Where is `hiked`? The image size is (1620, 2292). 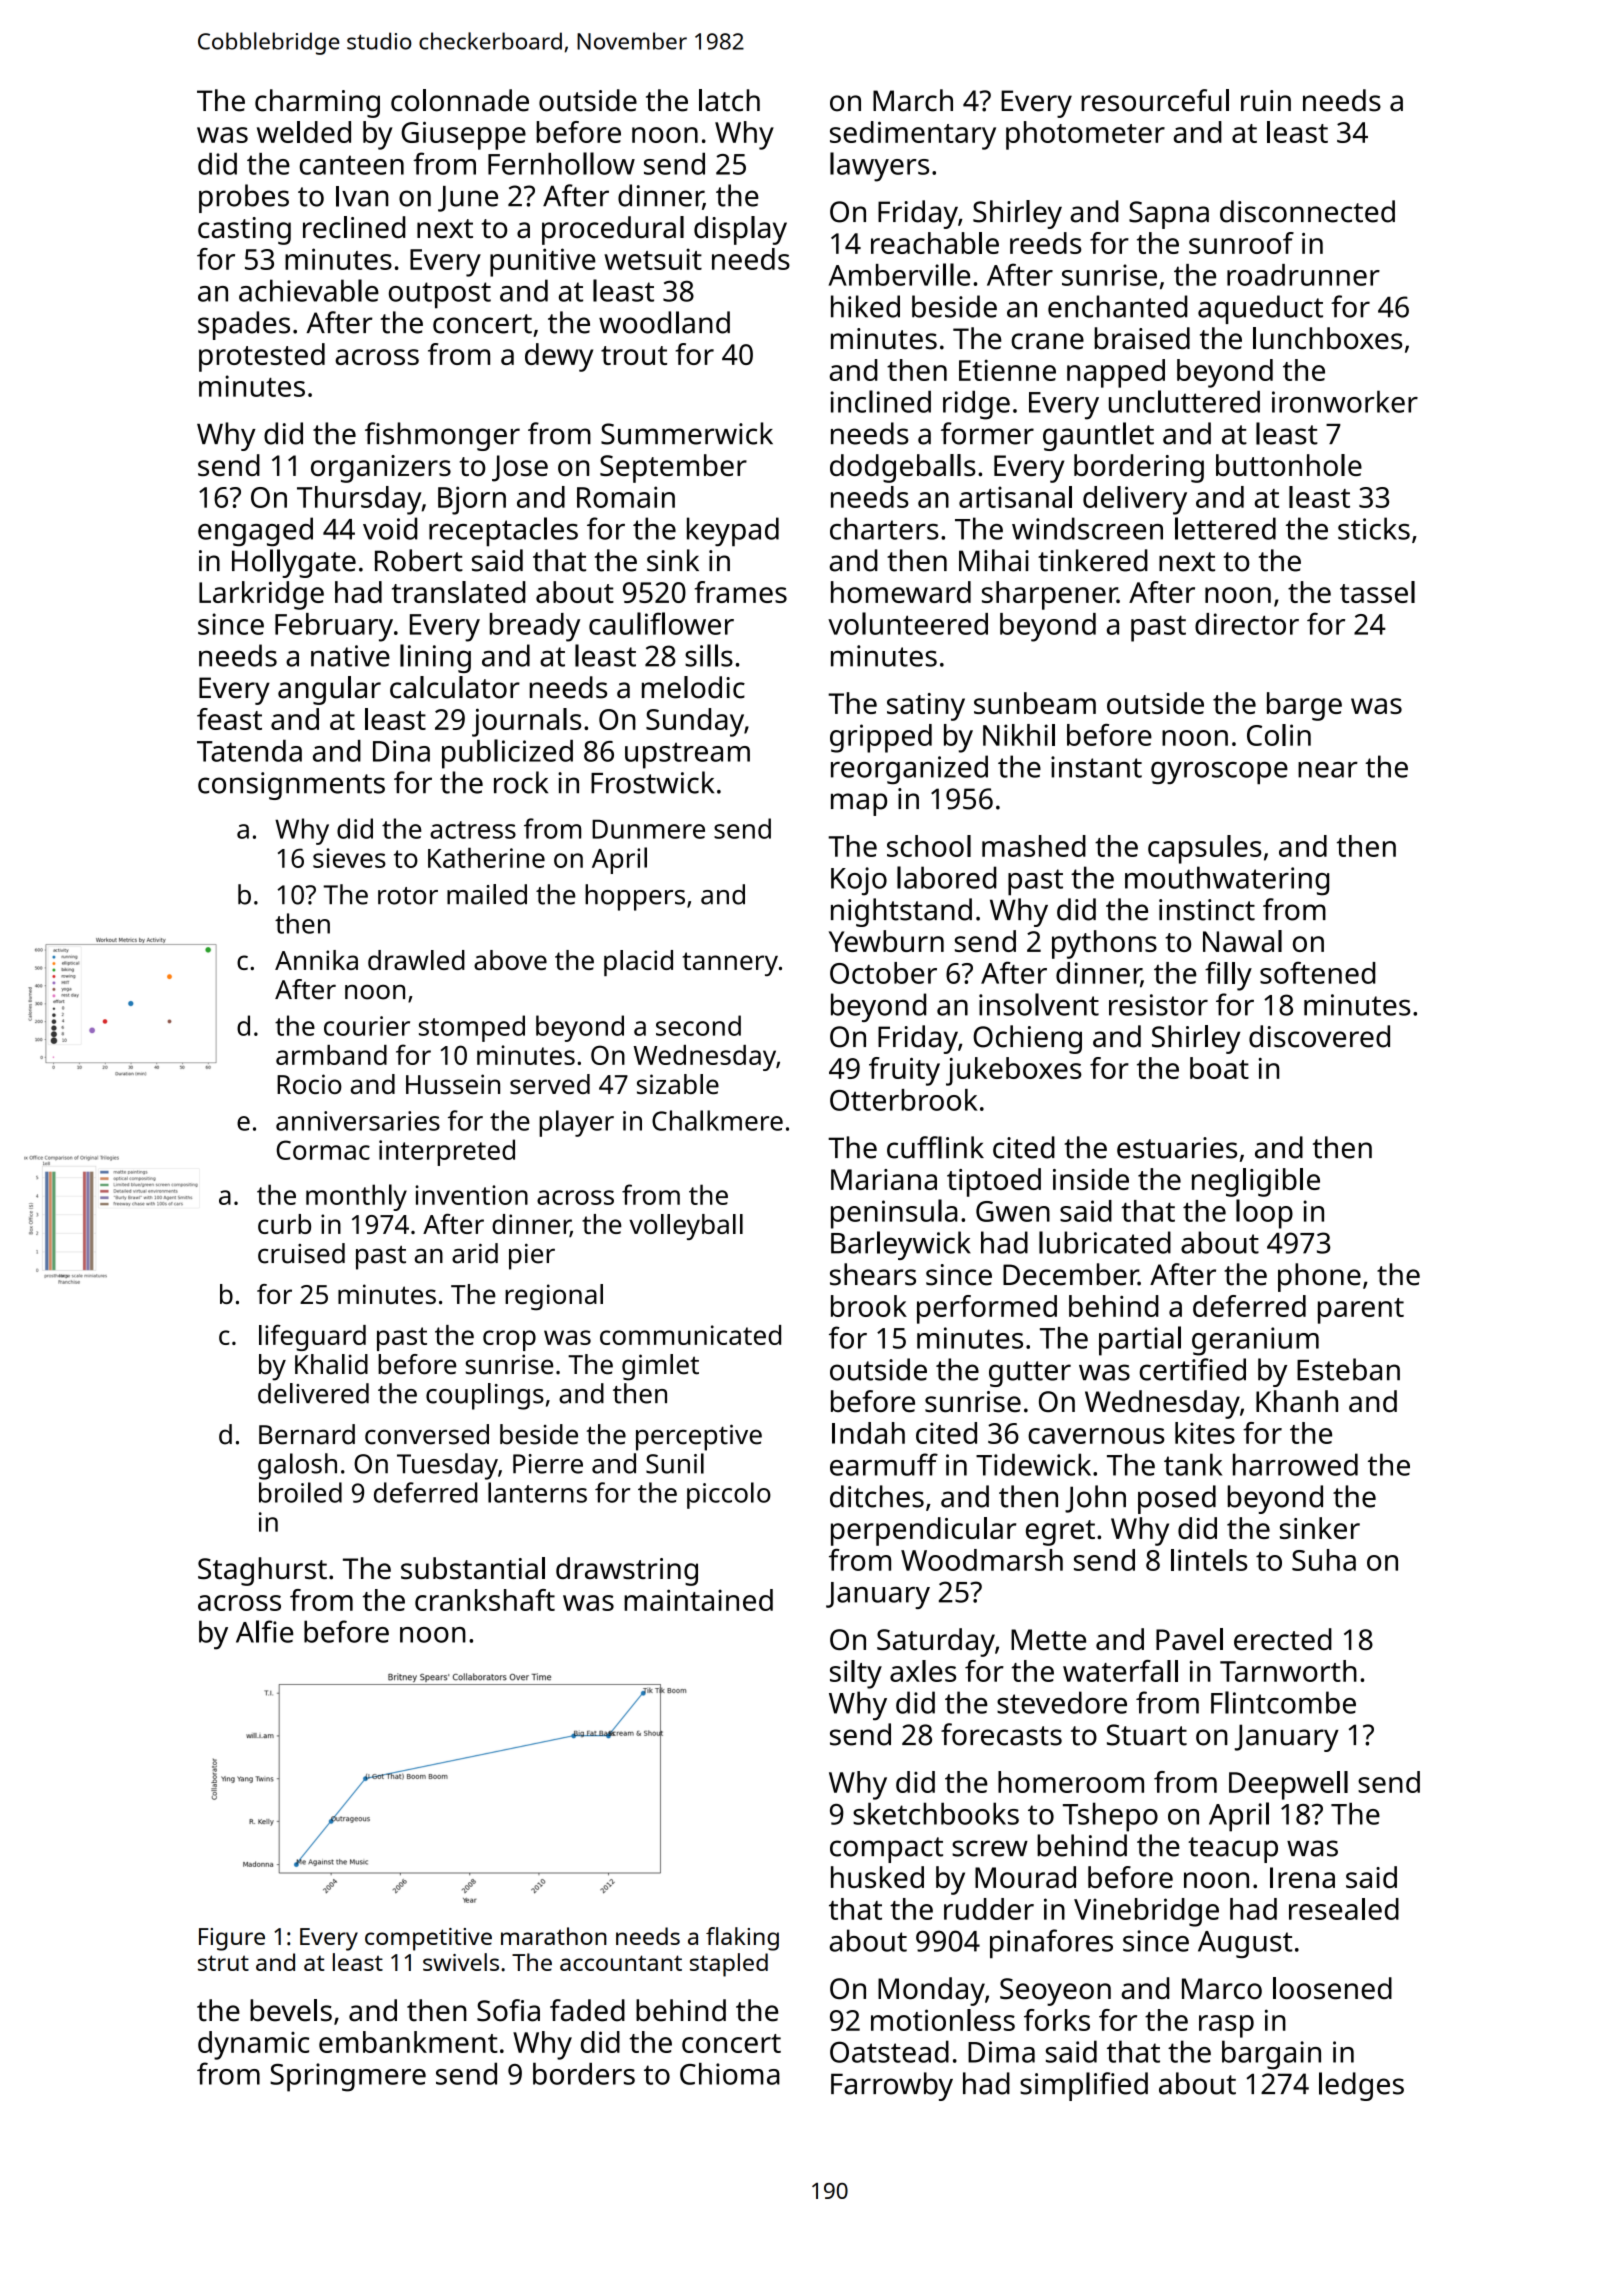
hiked is located at coordinates (865, 306).
